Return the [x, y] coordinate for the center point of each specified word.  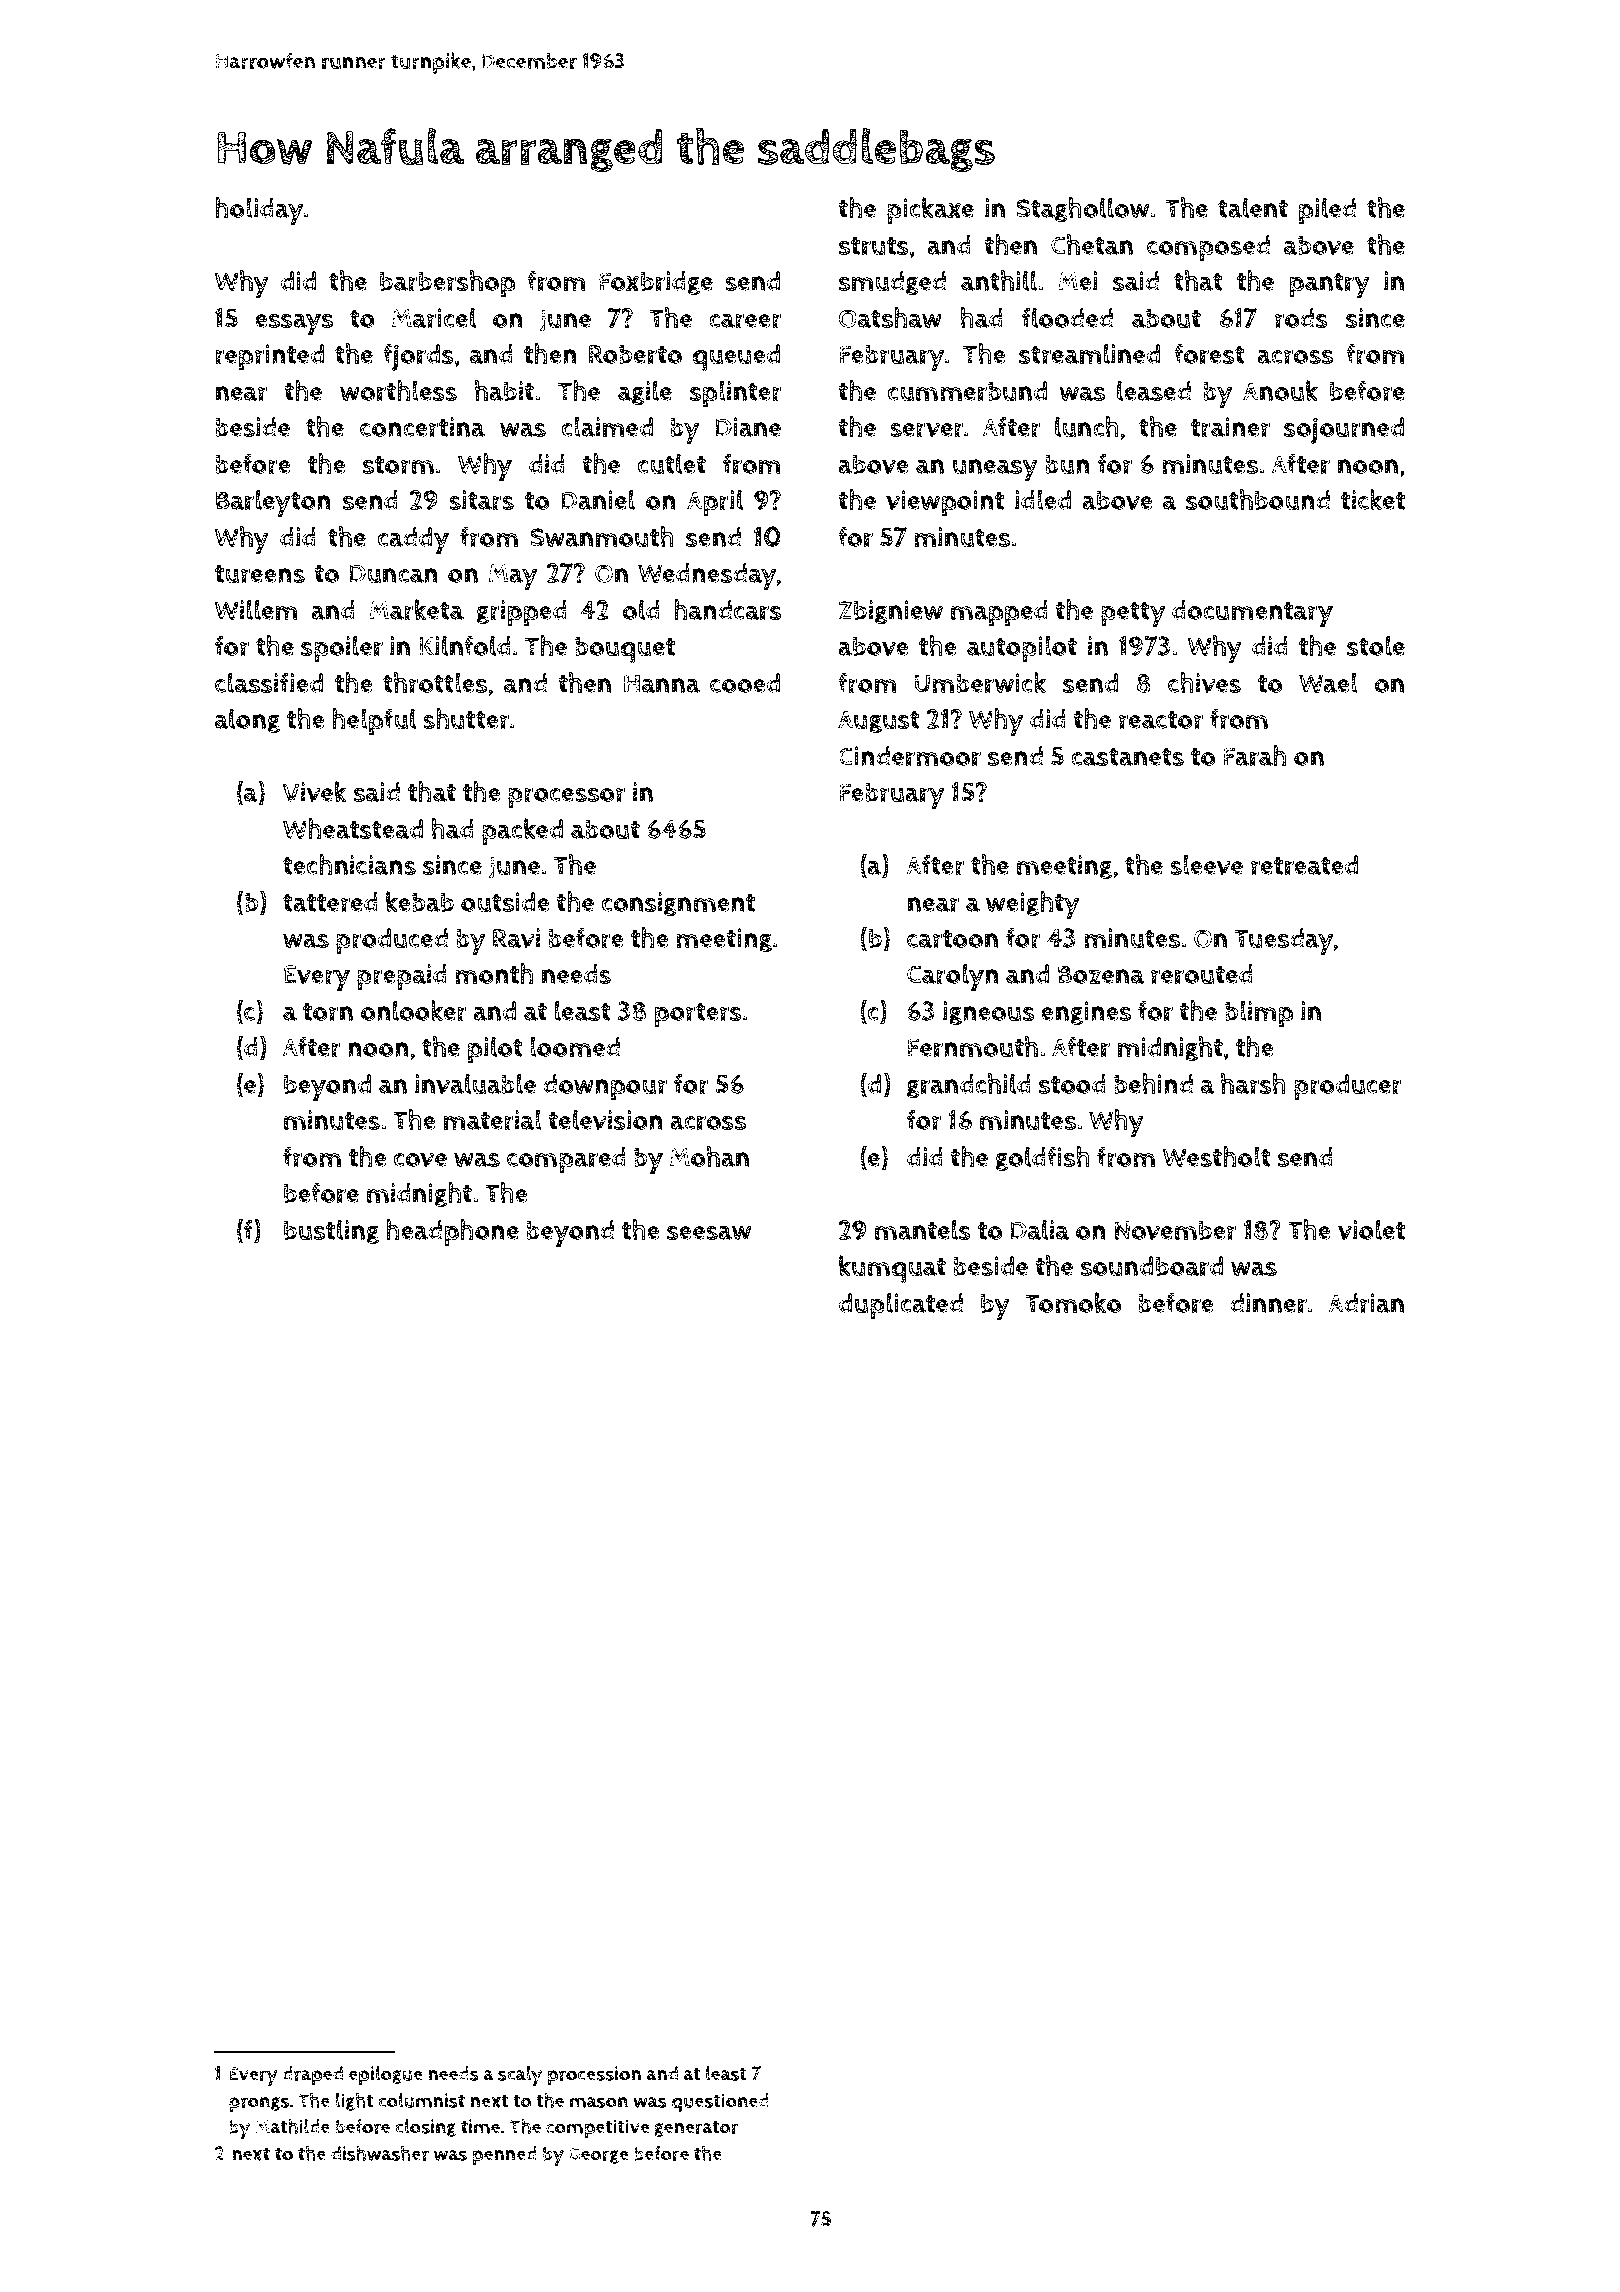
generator [696, 2129]
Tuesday [1283, 941]
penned [504, 2156]
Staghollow [1082, 209]
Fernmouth [973, 1047]
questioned [720, 2103]
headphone [452, 1233]
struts [874, 246]
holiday [259, 211]
